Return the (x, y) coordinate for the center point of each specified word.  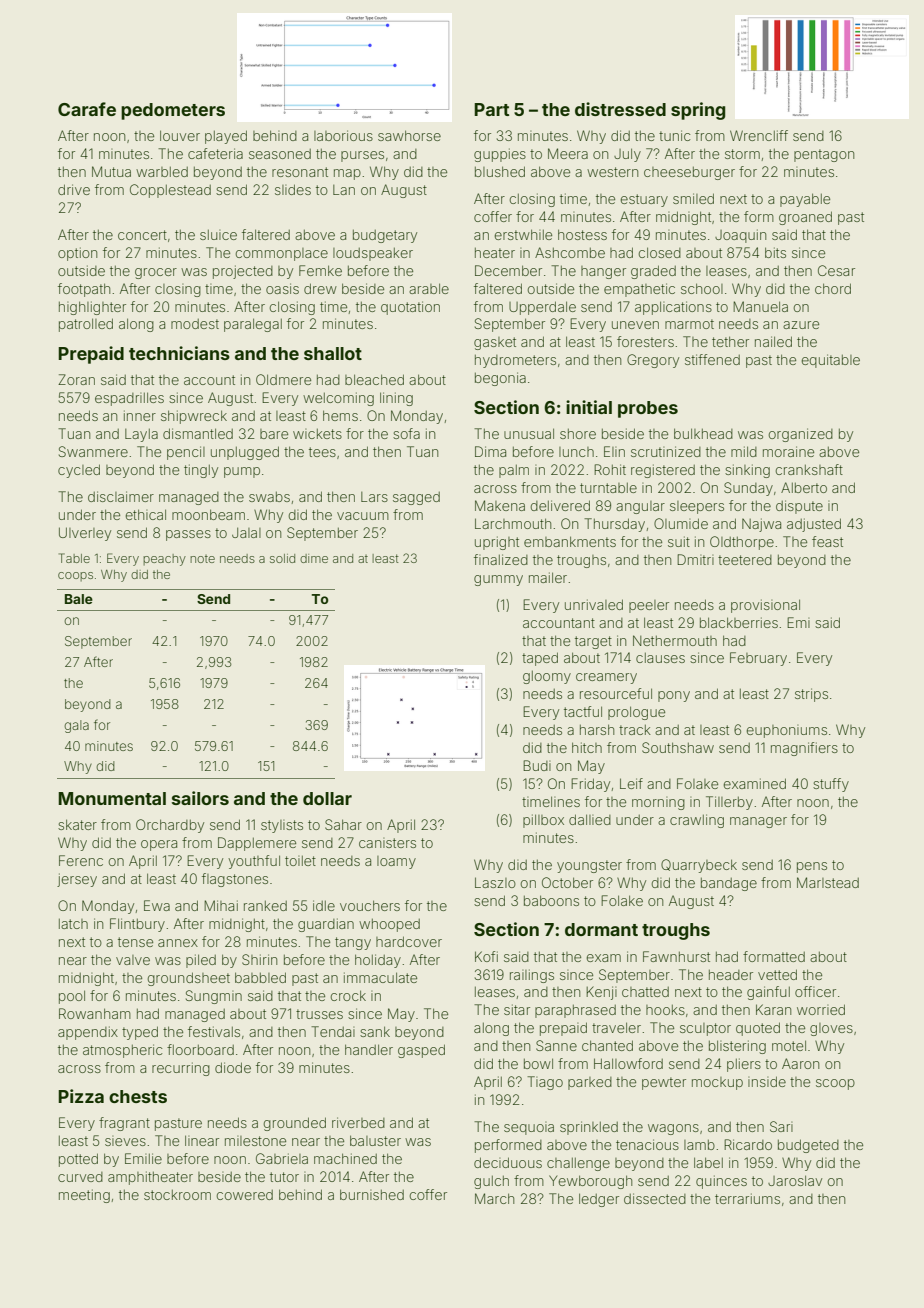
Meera (568, 153)
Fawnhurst (676, 956)
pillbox (543, 821)
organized (801, 435)
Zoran (76, 379)
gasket (495, 343)
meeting (84, 1196)
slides (293, 189)
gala (76, 726)
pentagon (824, 155)
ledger (599, 1200)
